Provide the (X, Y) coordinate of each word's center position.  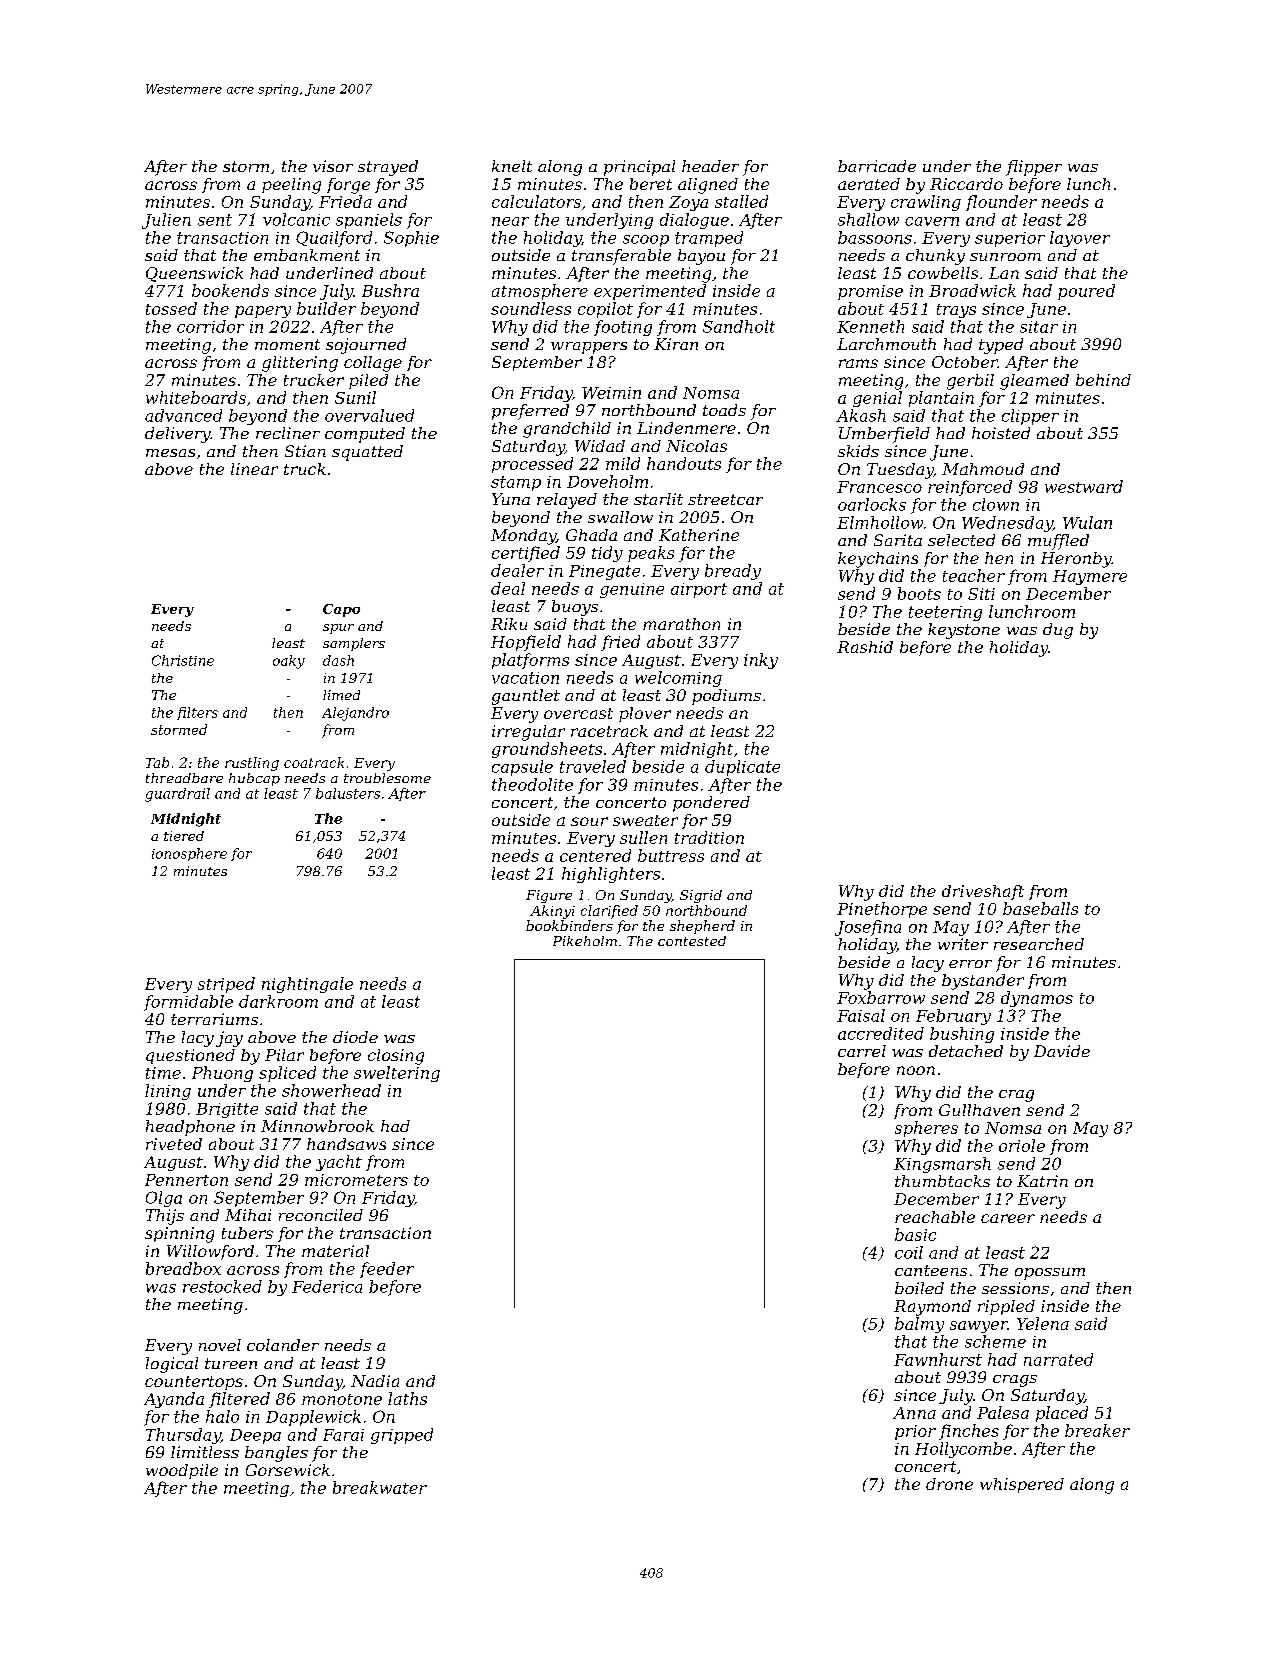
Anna (914, 1413)
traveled (593, 766)
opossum (1050, 1274)
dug (1058, 631)
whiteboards (196, 397)
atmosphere (540, 292)
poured (1086, 292)
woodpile (182, 1471)
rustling (252, 764)
